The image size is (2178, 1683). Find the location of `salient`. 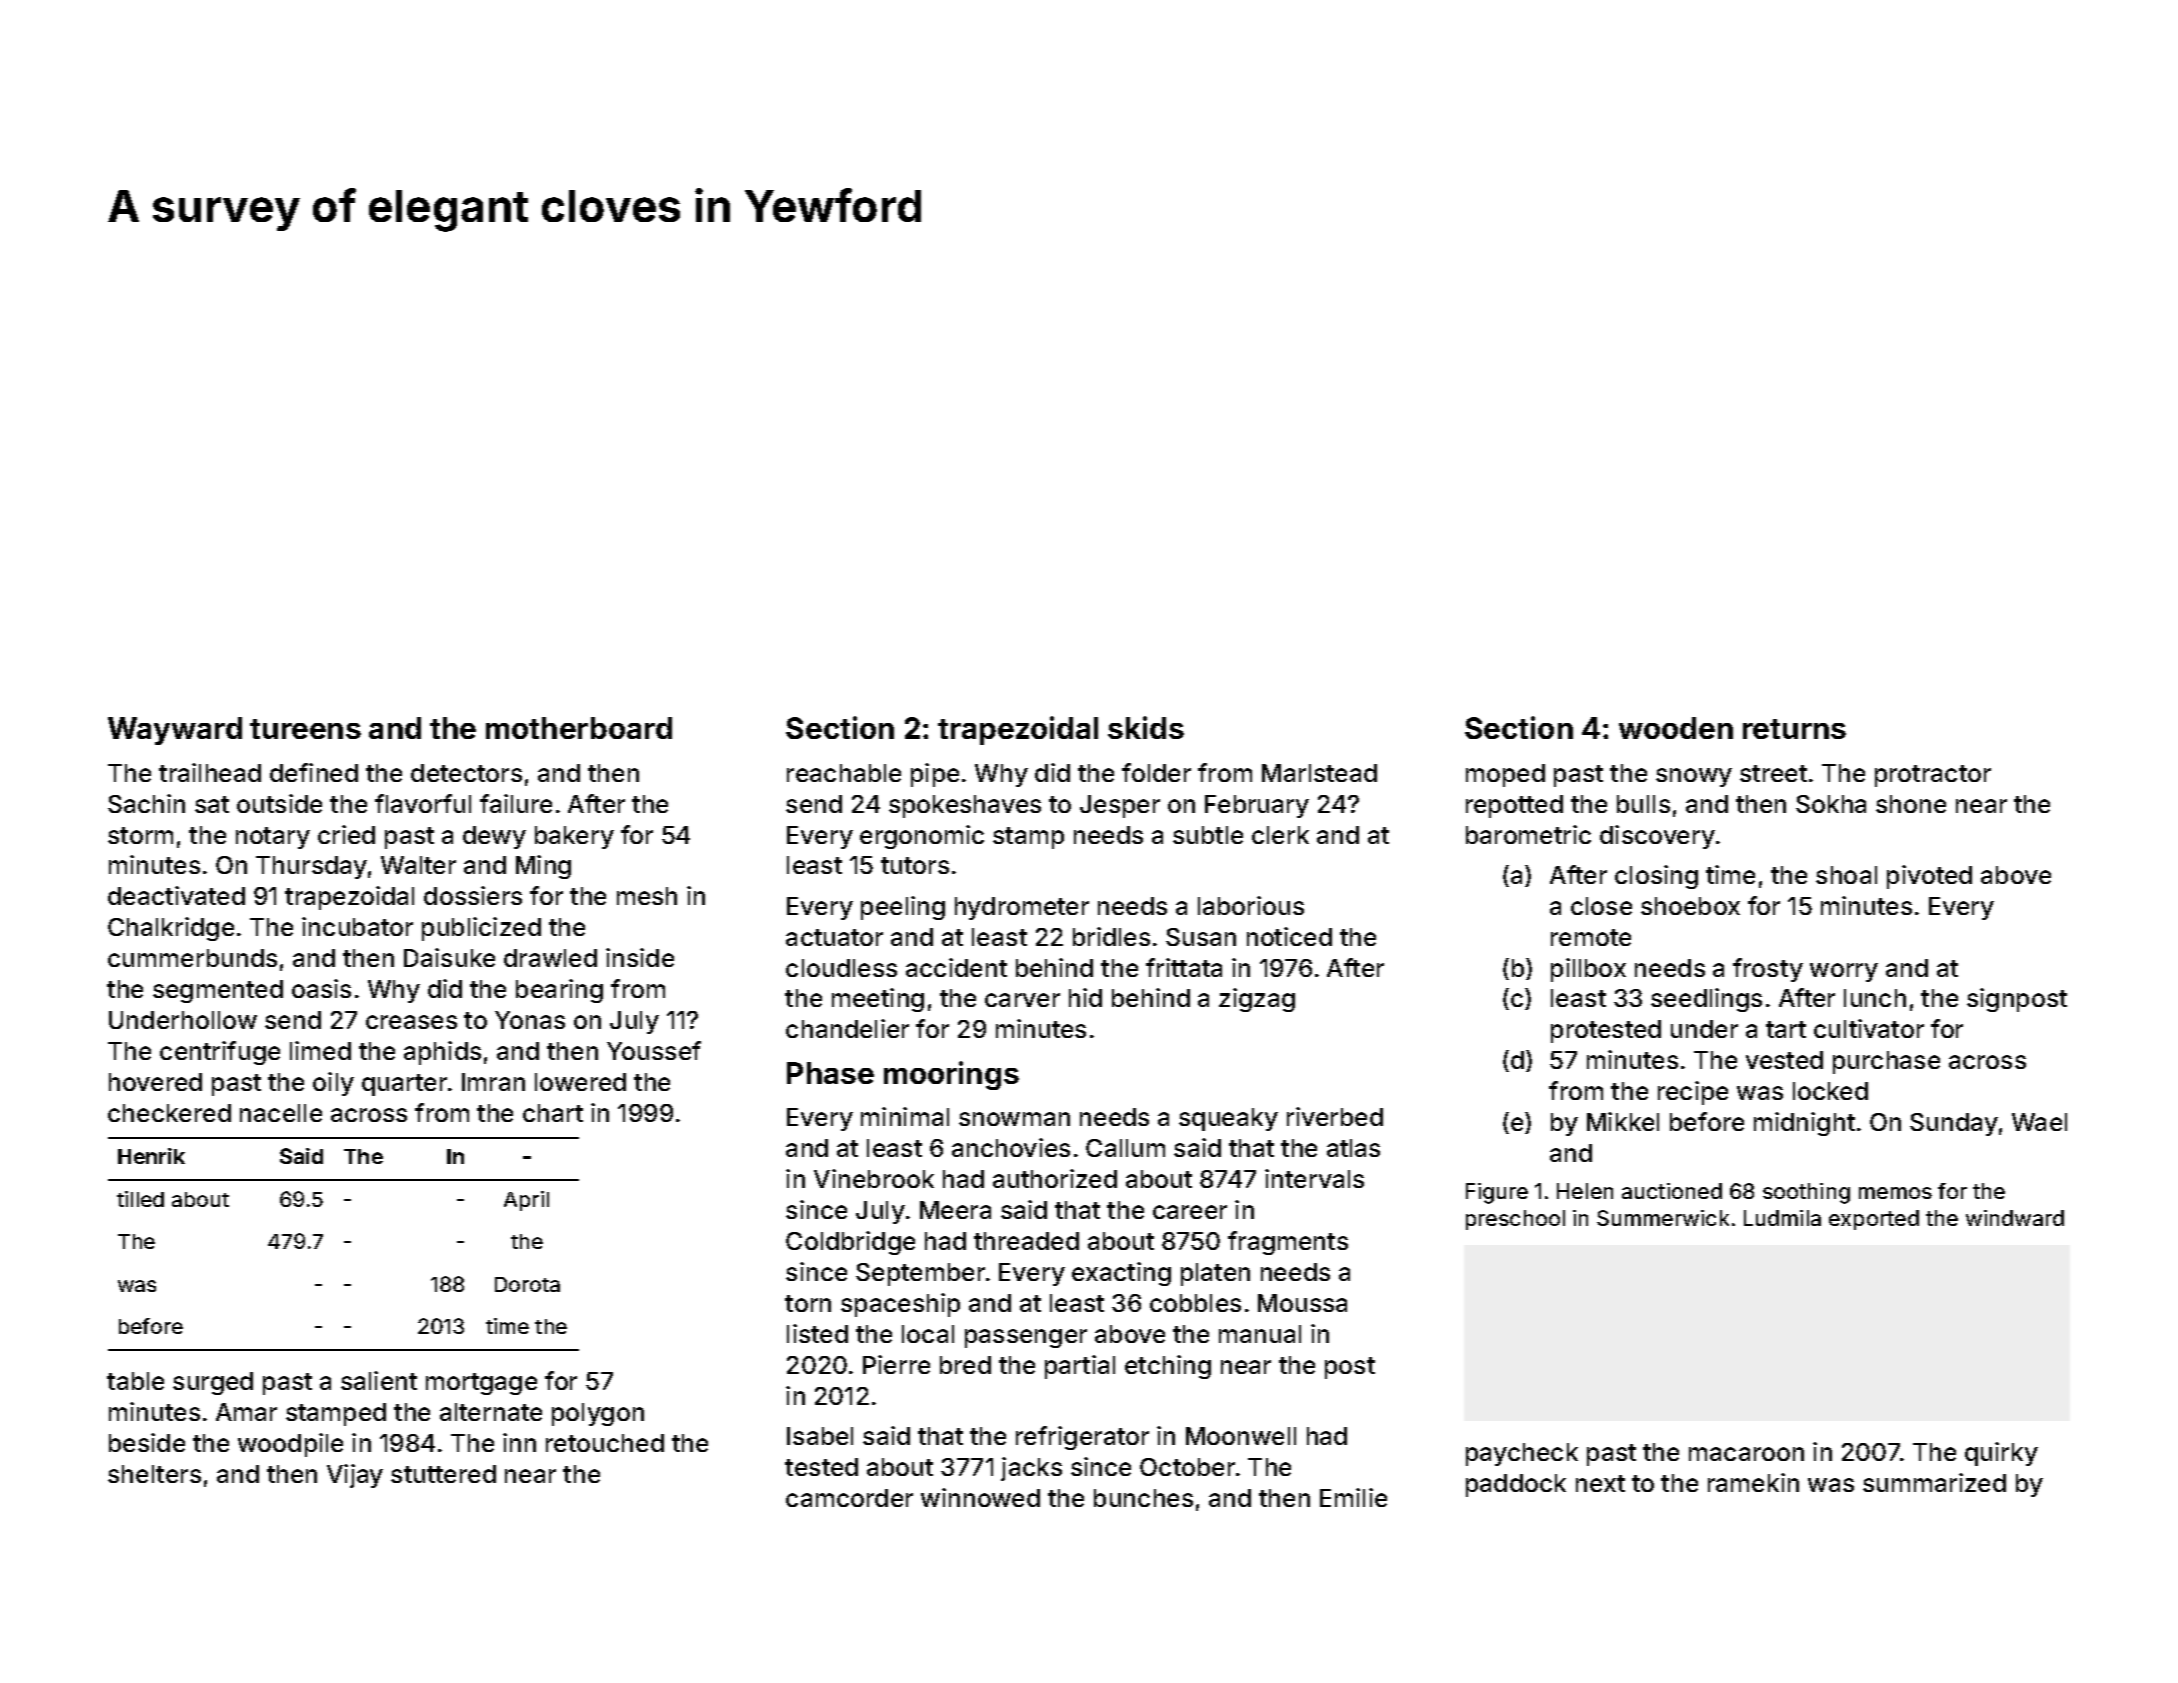

salient is located at coordinates (379, 1380).
